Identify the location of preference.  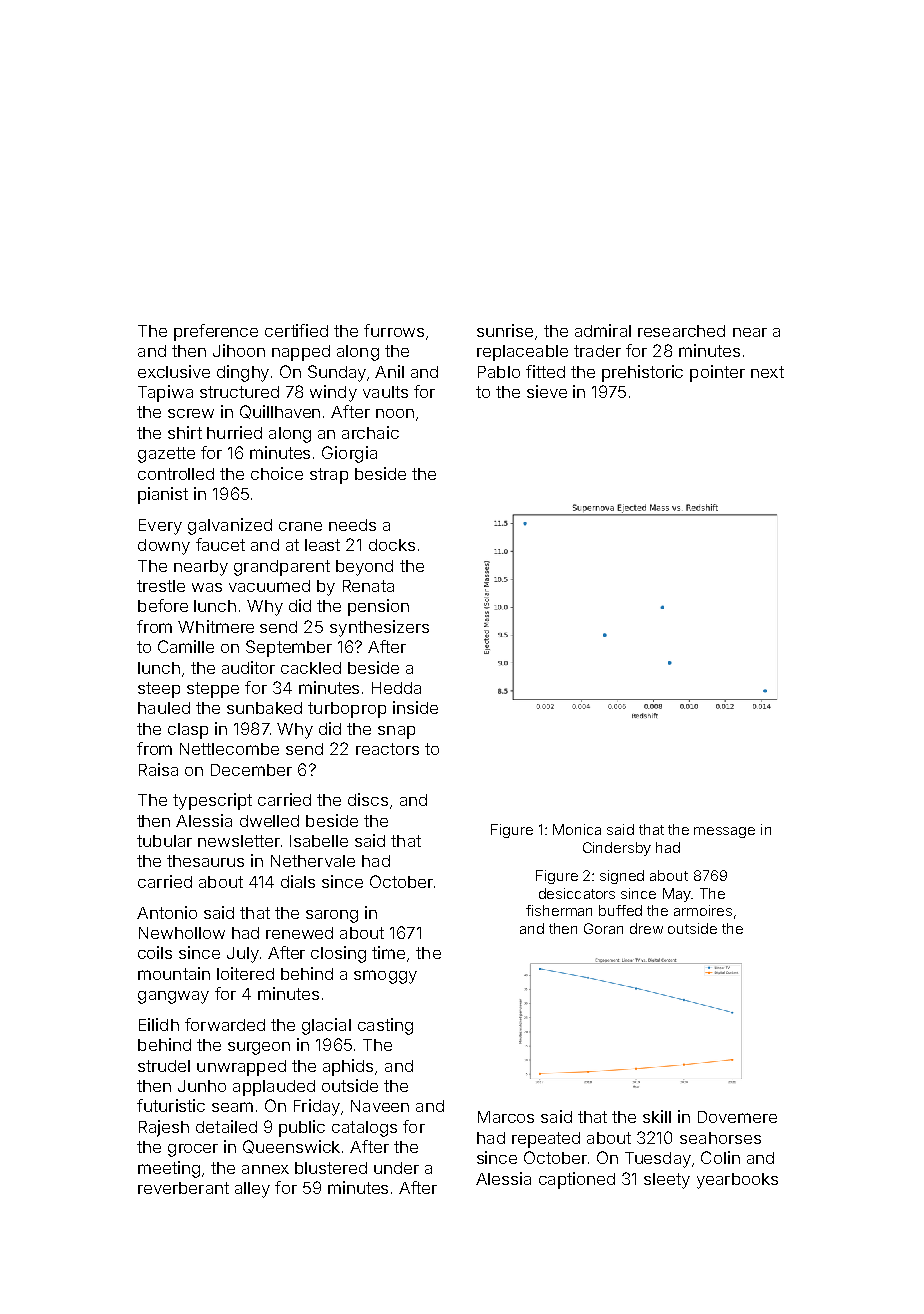
(216, 332).
